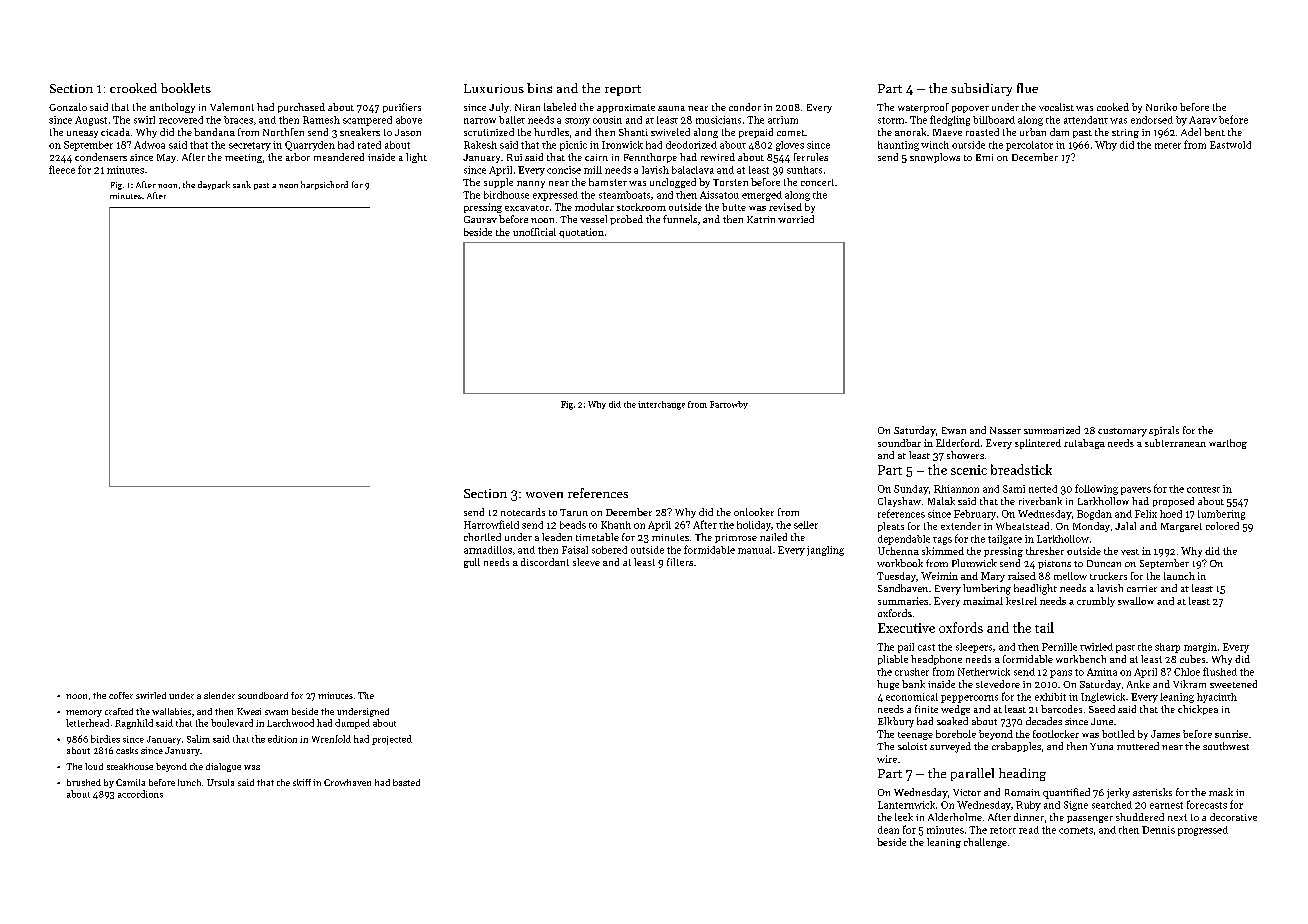  What do you see at coordinates (539, 88) in the screenshot?
I see `bins` at bounding box center [539, 88].
